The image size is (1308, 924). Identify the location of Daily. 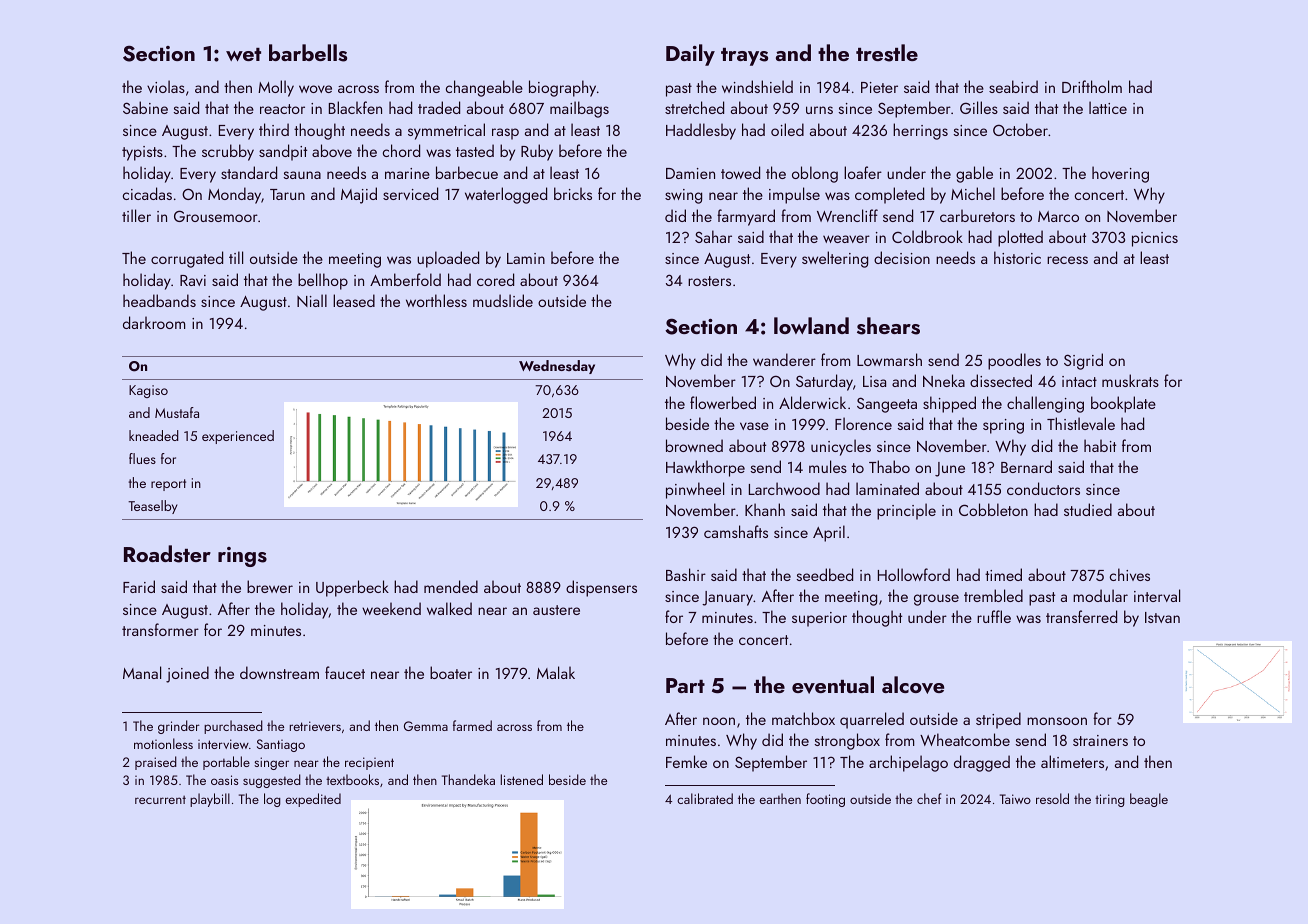
(690, 55).
